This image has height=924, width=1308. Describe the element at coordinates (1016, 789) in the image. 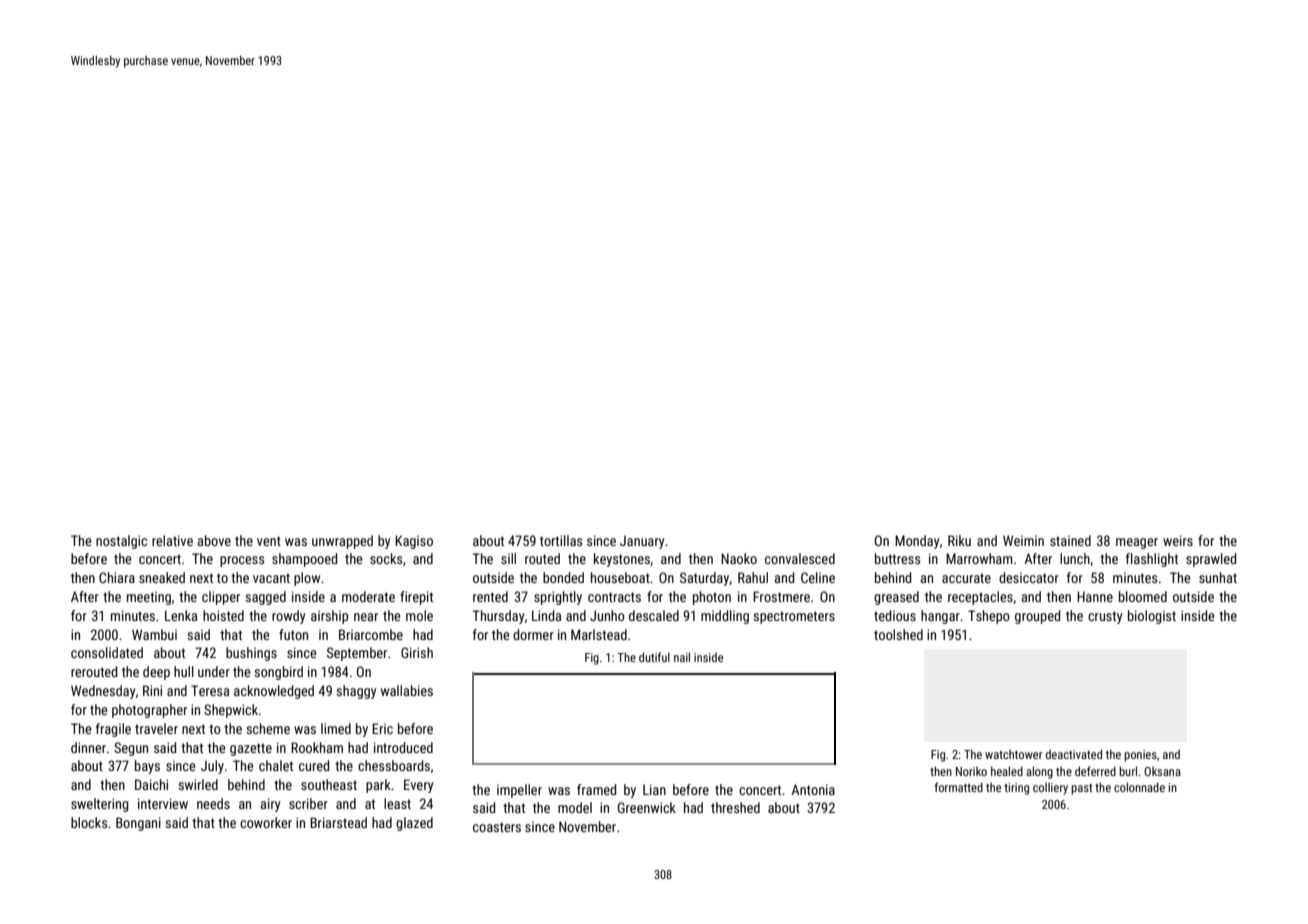

I see `tiring` at that location.
